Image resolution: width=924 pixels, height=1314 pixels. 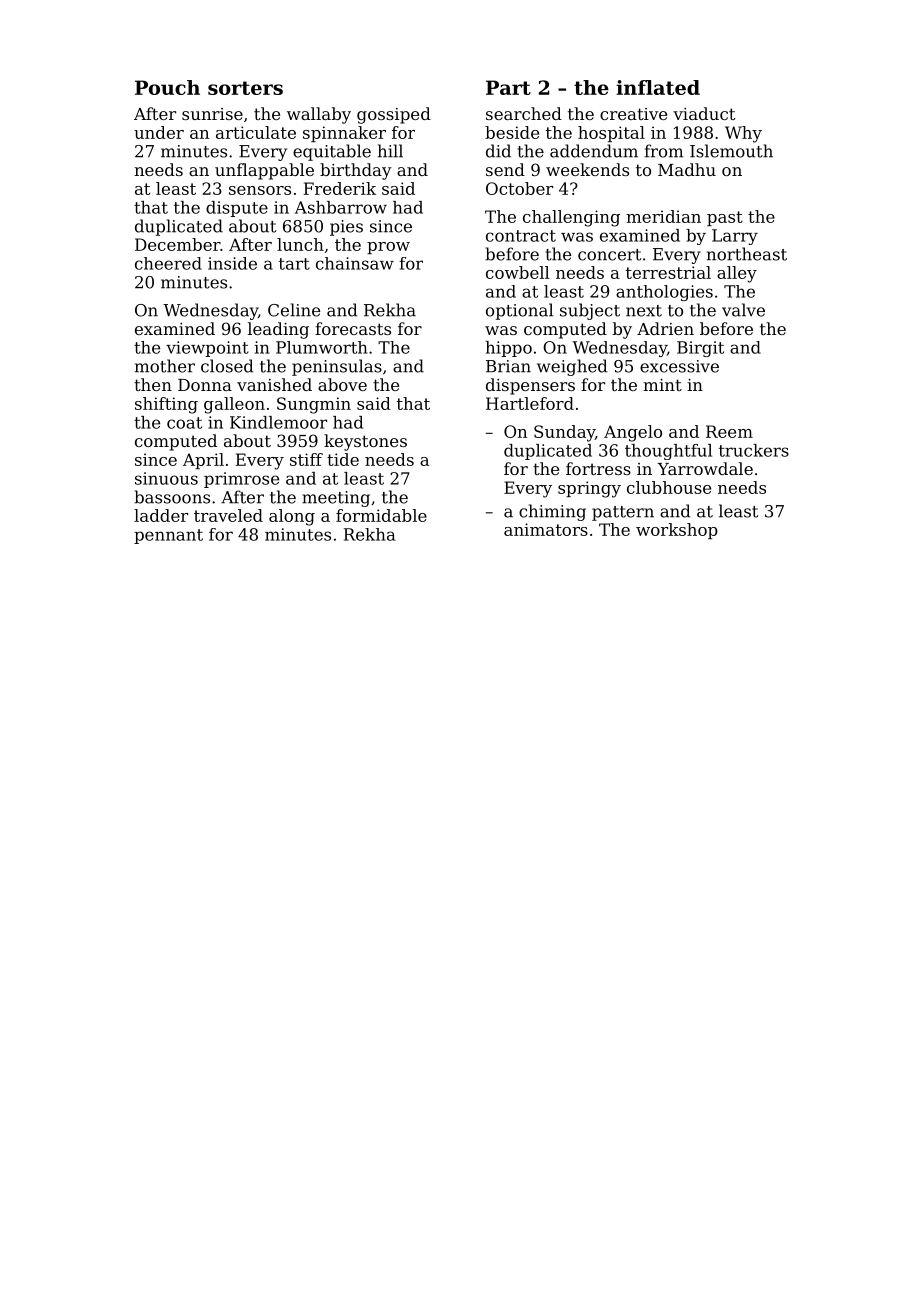 I want to click on traveled, so click(x=228, y=515).
